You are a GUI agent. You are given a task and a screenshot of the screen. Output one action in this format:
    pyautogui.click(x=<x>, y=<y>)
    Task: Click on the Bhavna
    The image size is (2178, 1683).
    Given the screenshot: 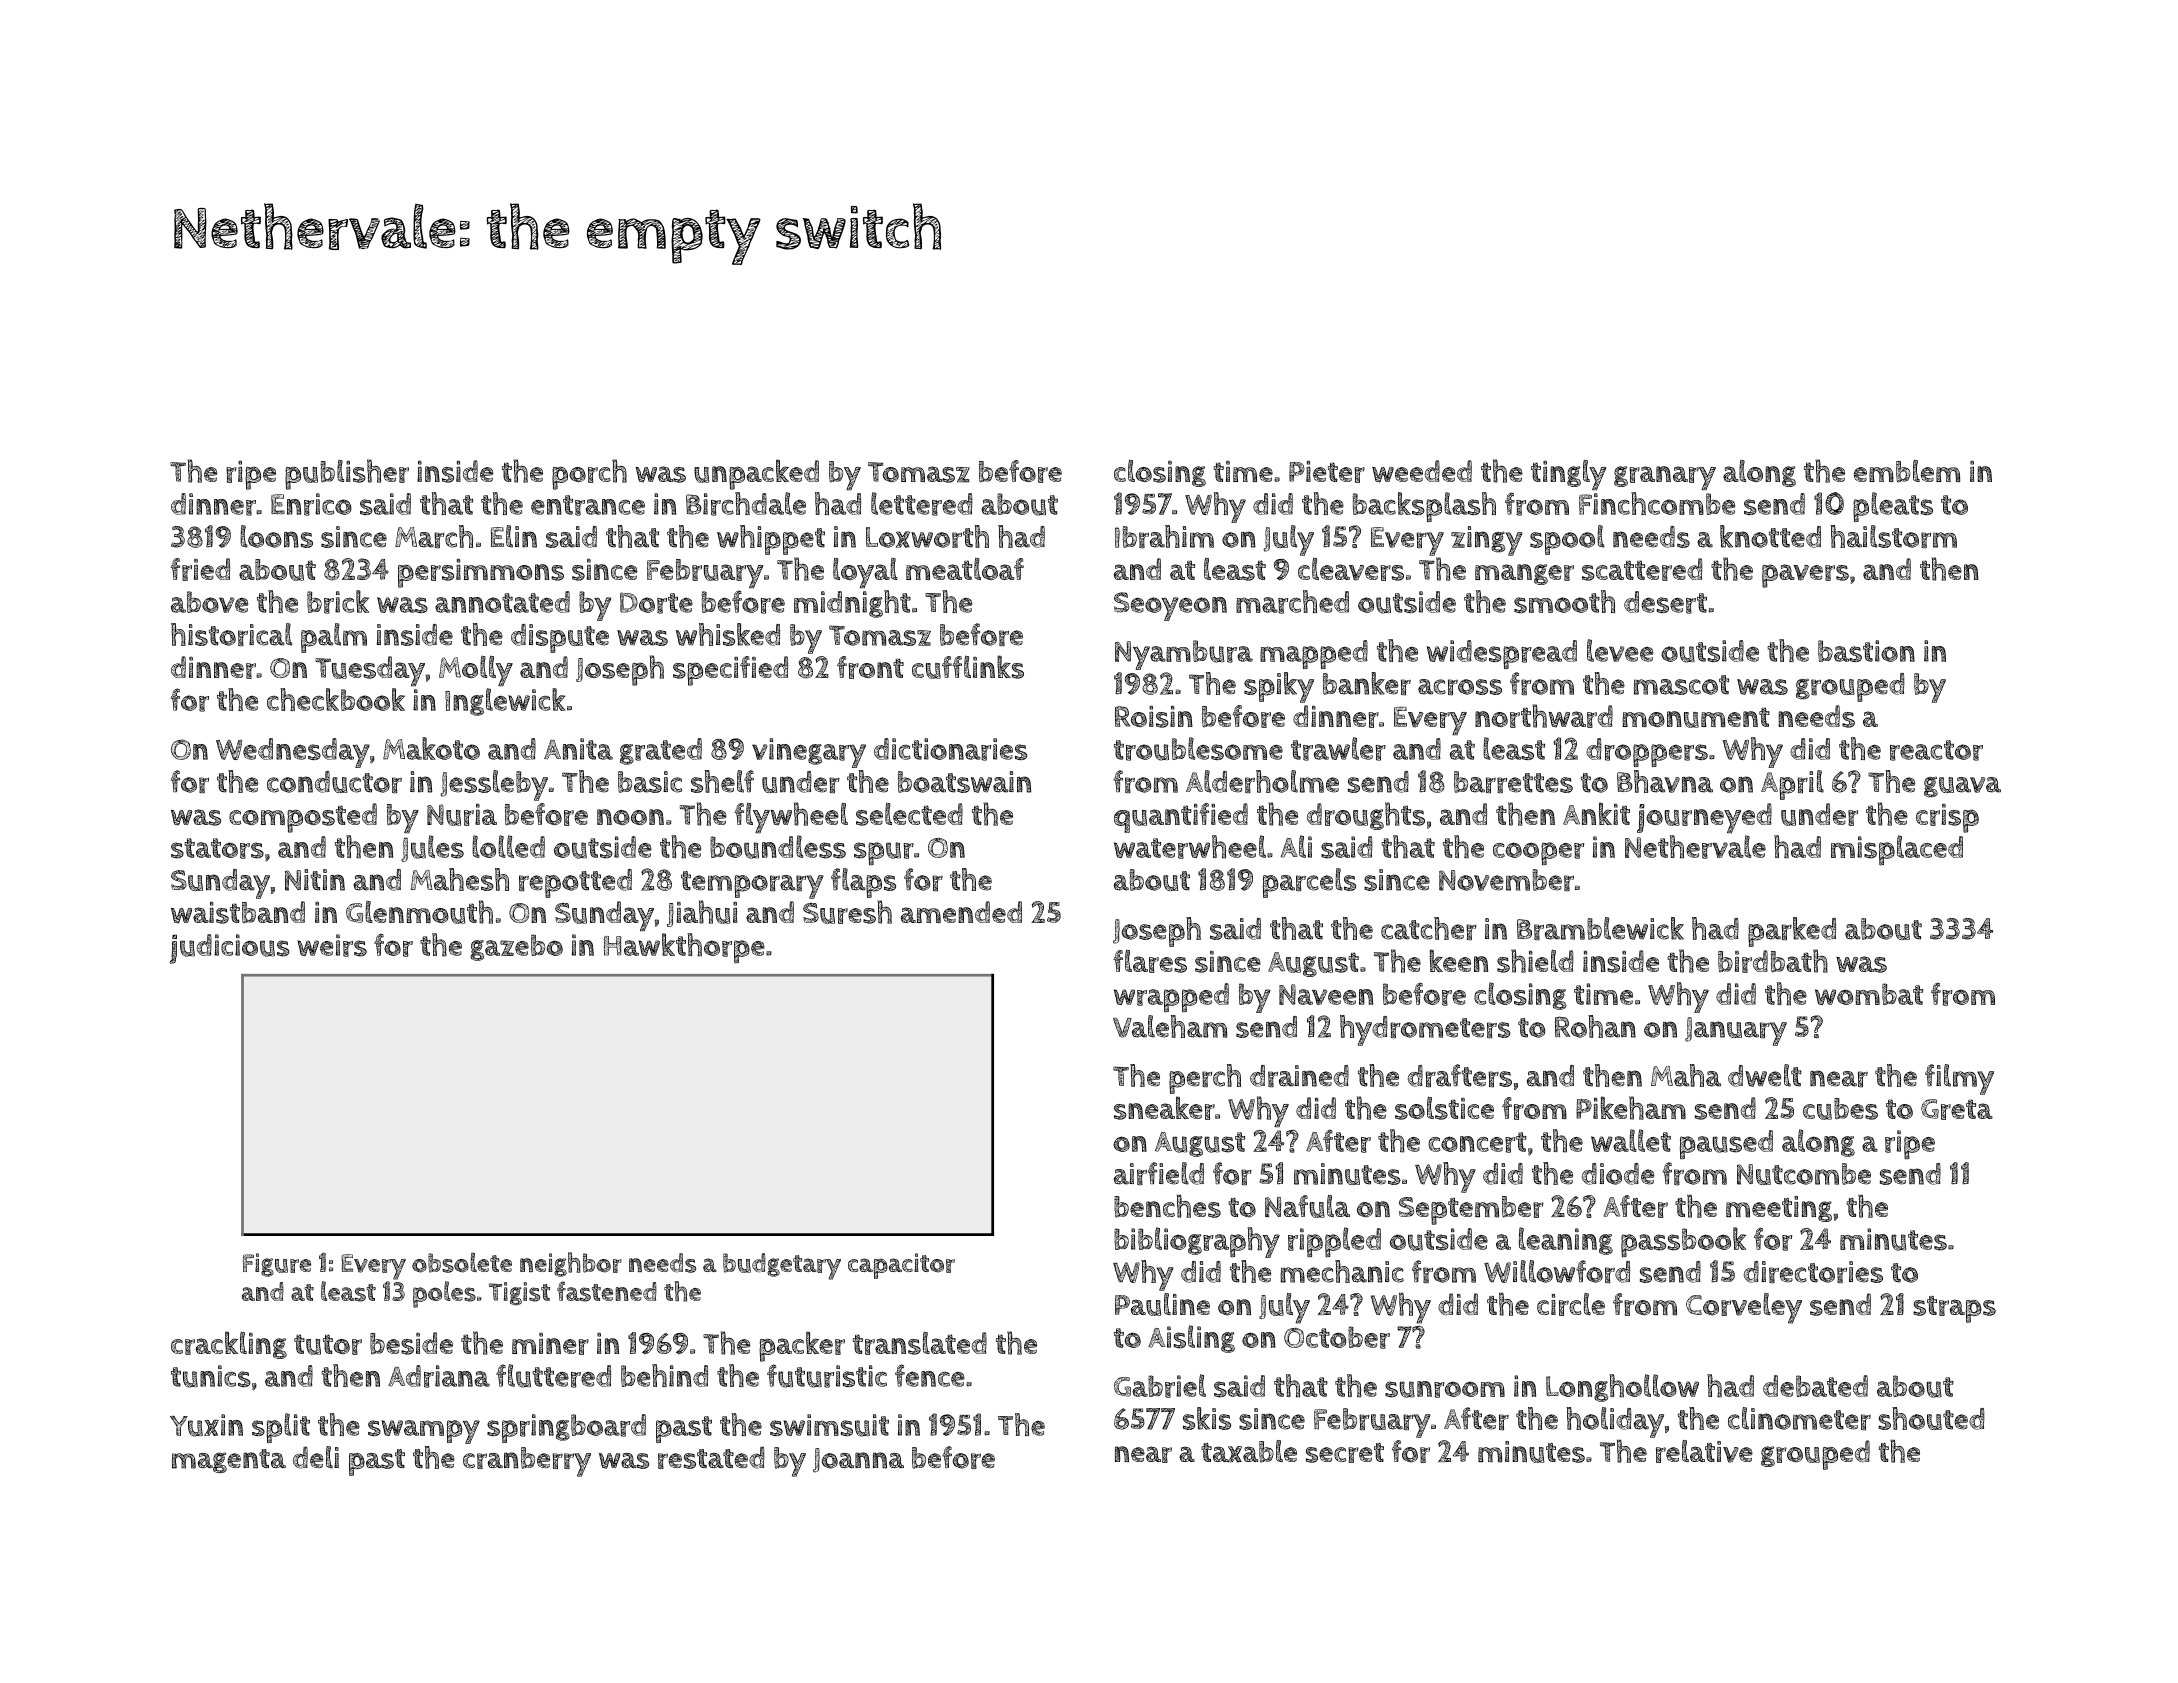 What is the action you would take?
    pyautogui.click(x=1665, y=781)
